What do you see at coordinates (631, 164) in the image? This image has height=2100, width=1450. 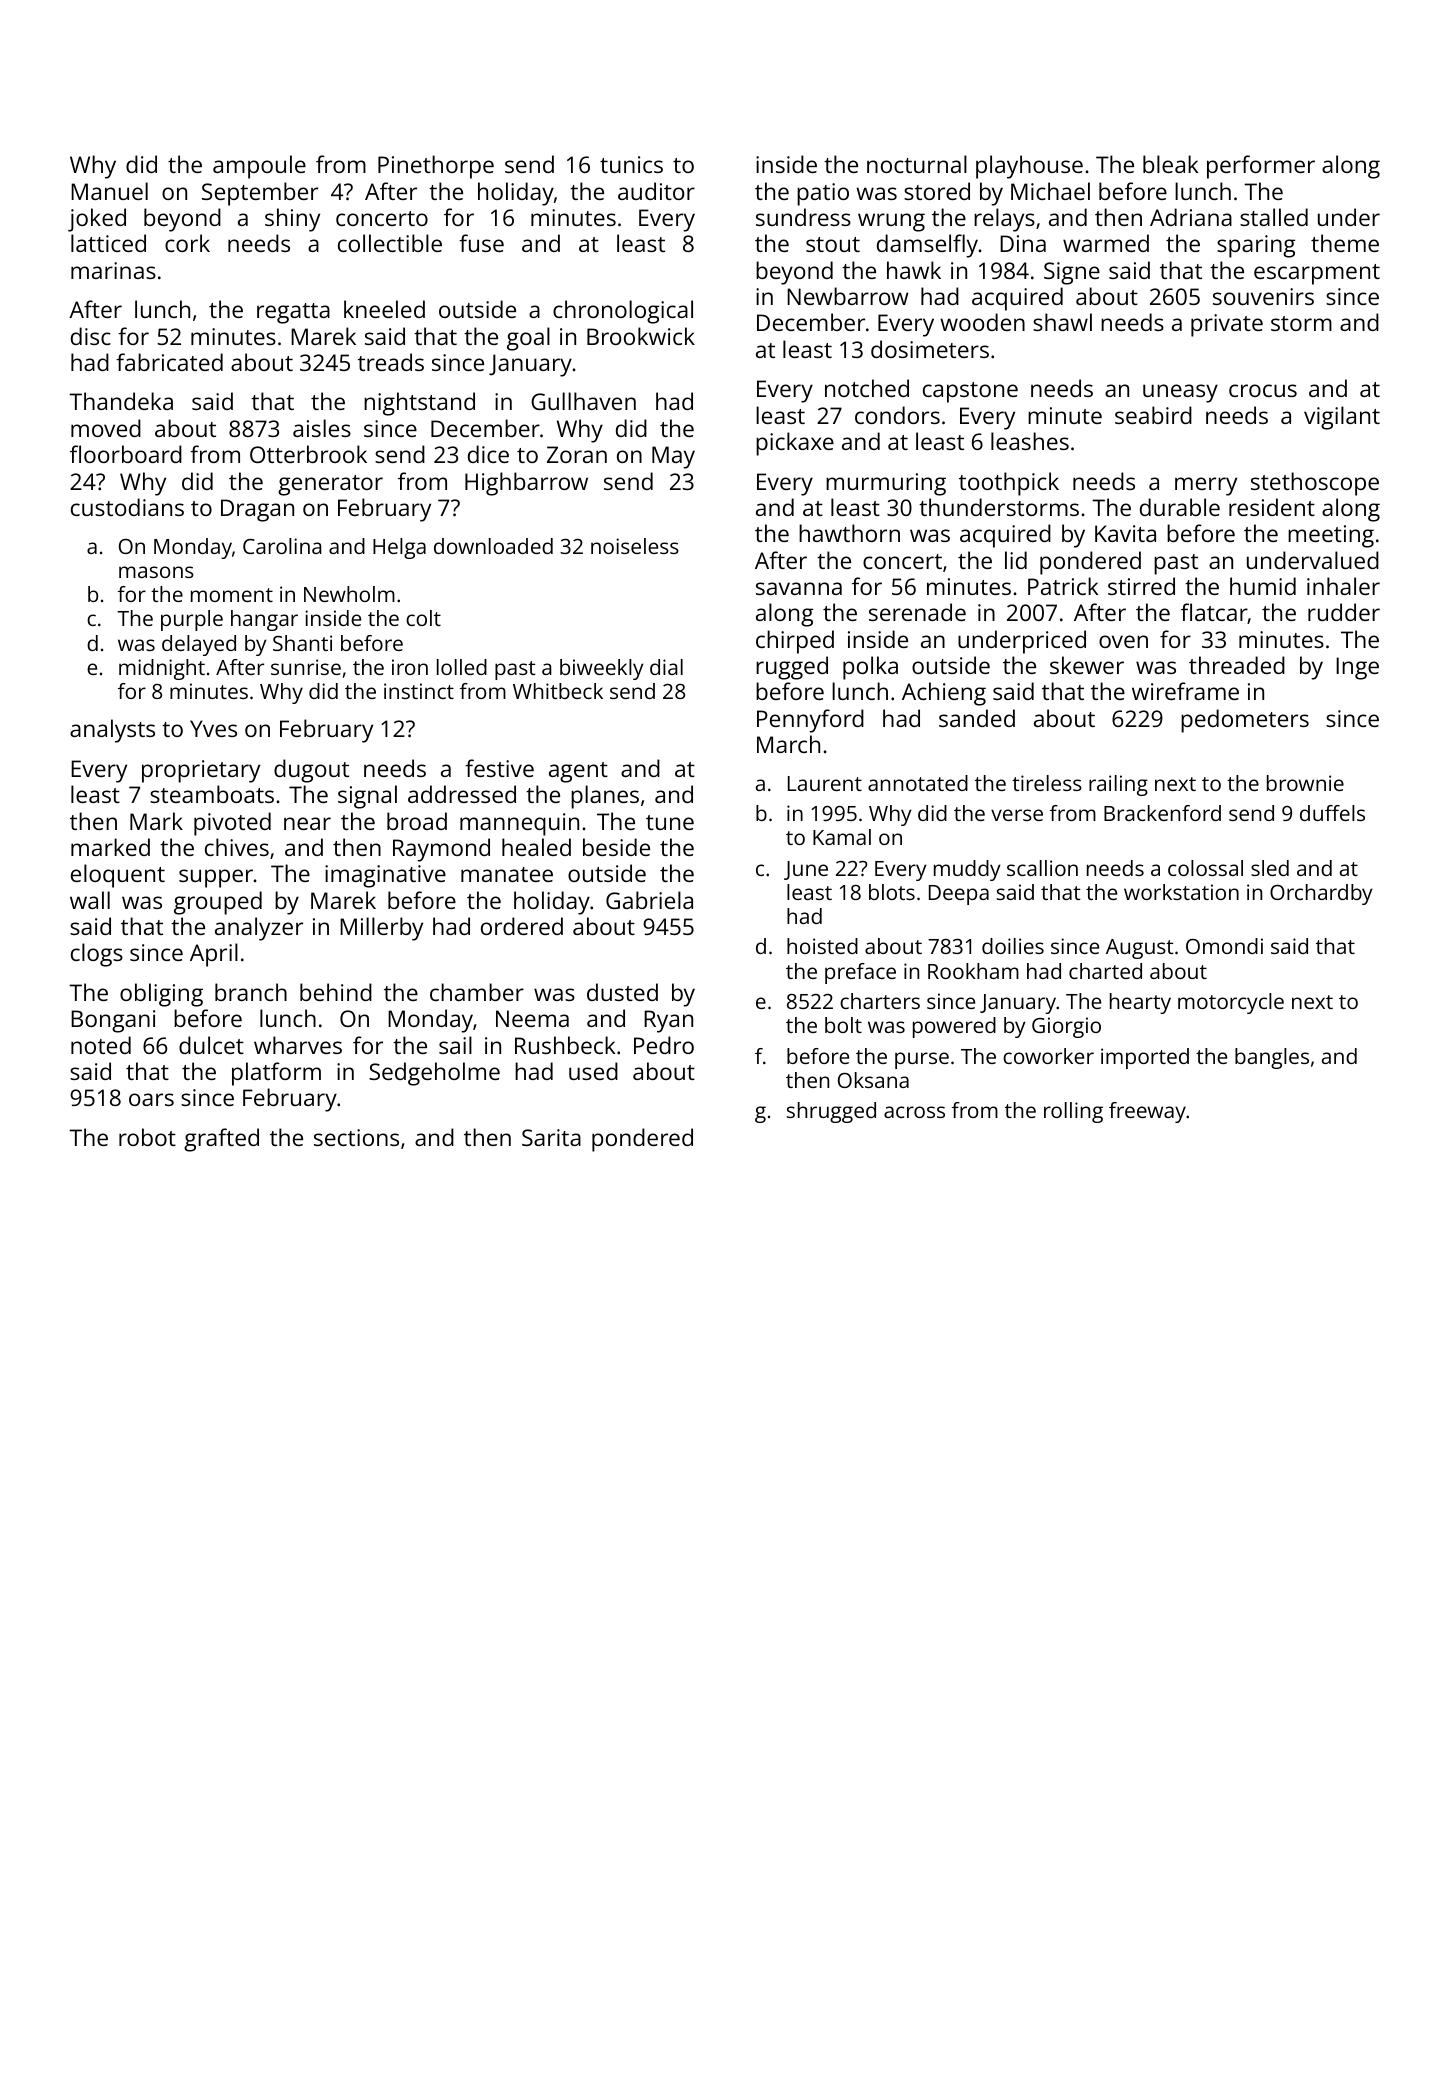 I see `tunics` at bounding box center [631, 164].
